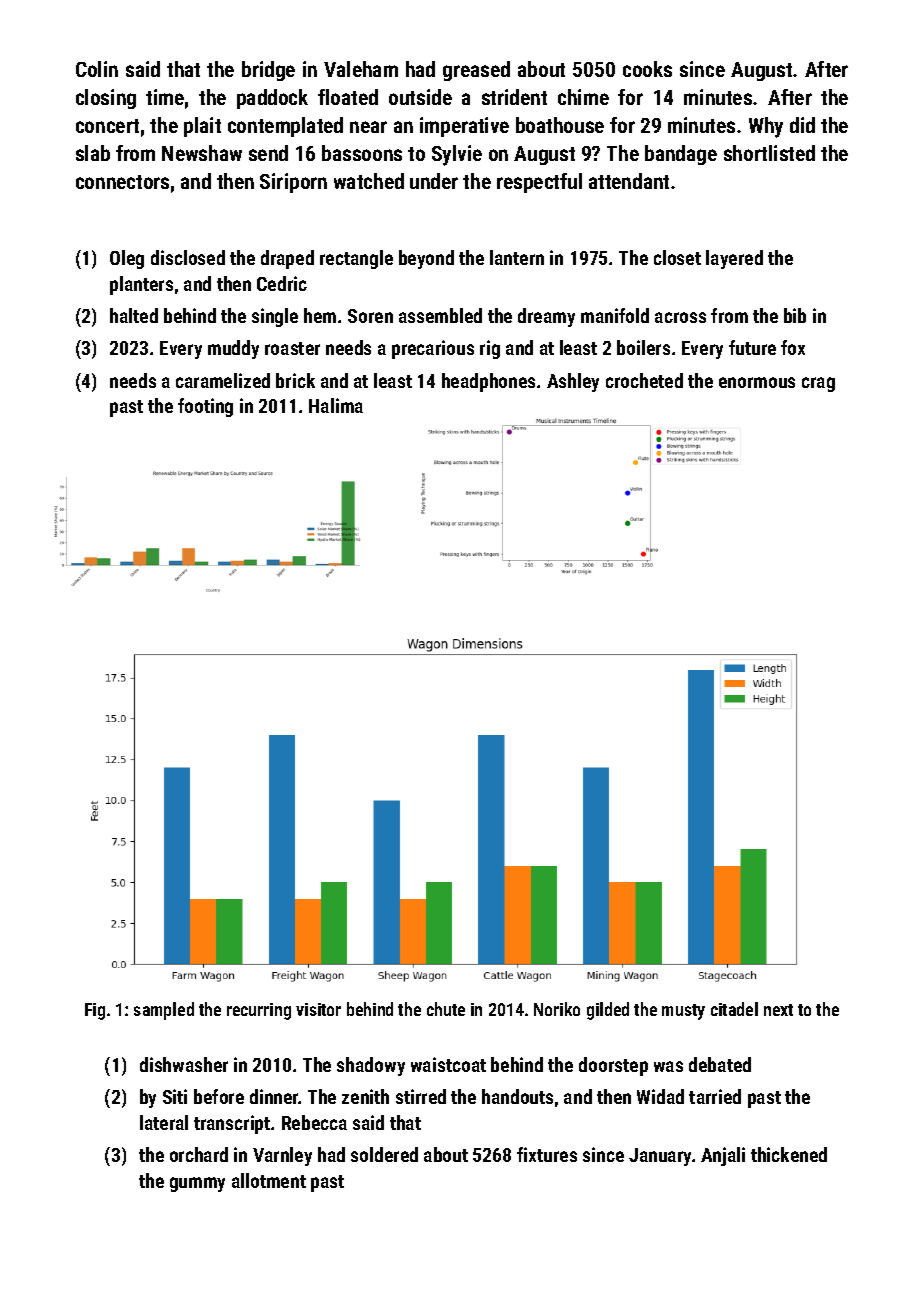 The width and height of the screenshot is (924, 1311). Describe the element at coordinates (647, 69) in the screenshot. I see `cooks` at that location.
